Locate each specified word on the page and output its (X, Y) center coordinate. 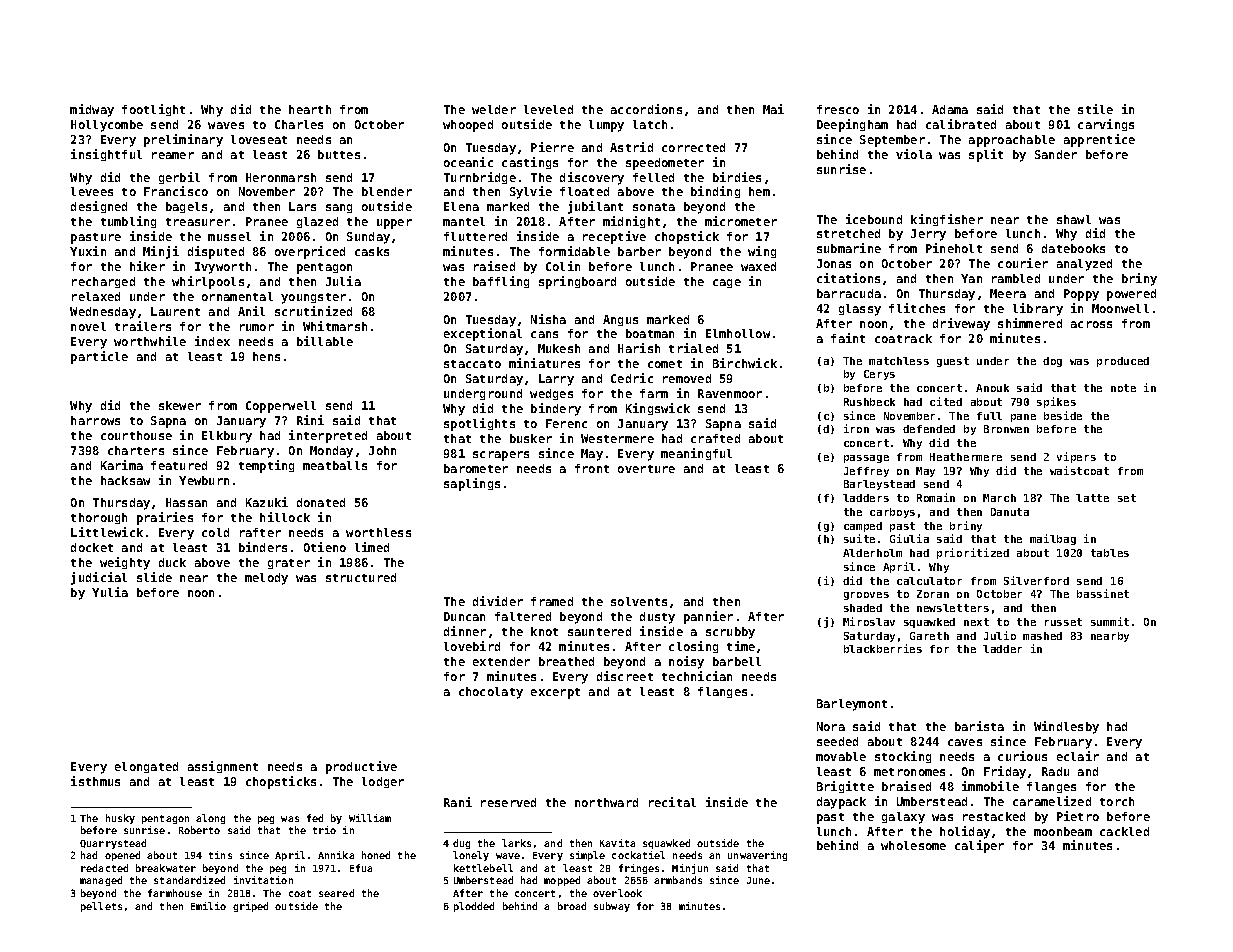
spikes (1056, 402)
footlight (153, 110)
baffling (501, 282)
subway (612, 907)
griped (250, 907)
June (758, 880)
